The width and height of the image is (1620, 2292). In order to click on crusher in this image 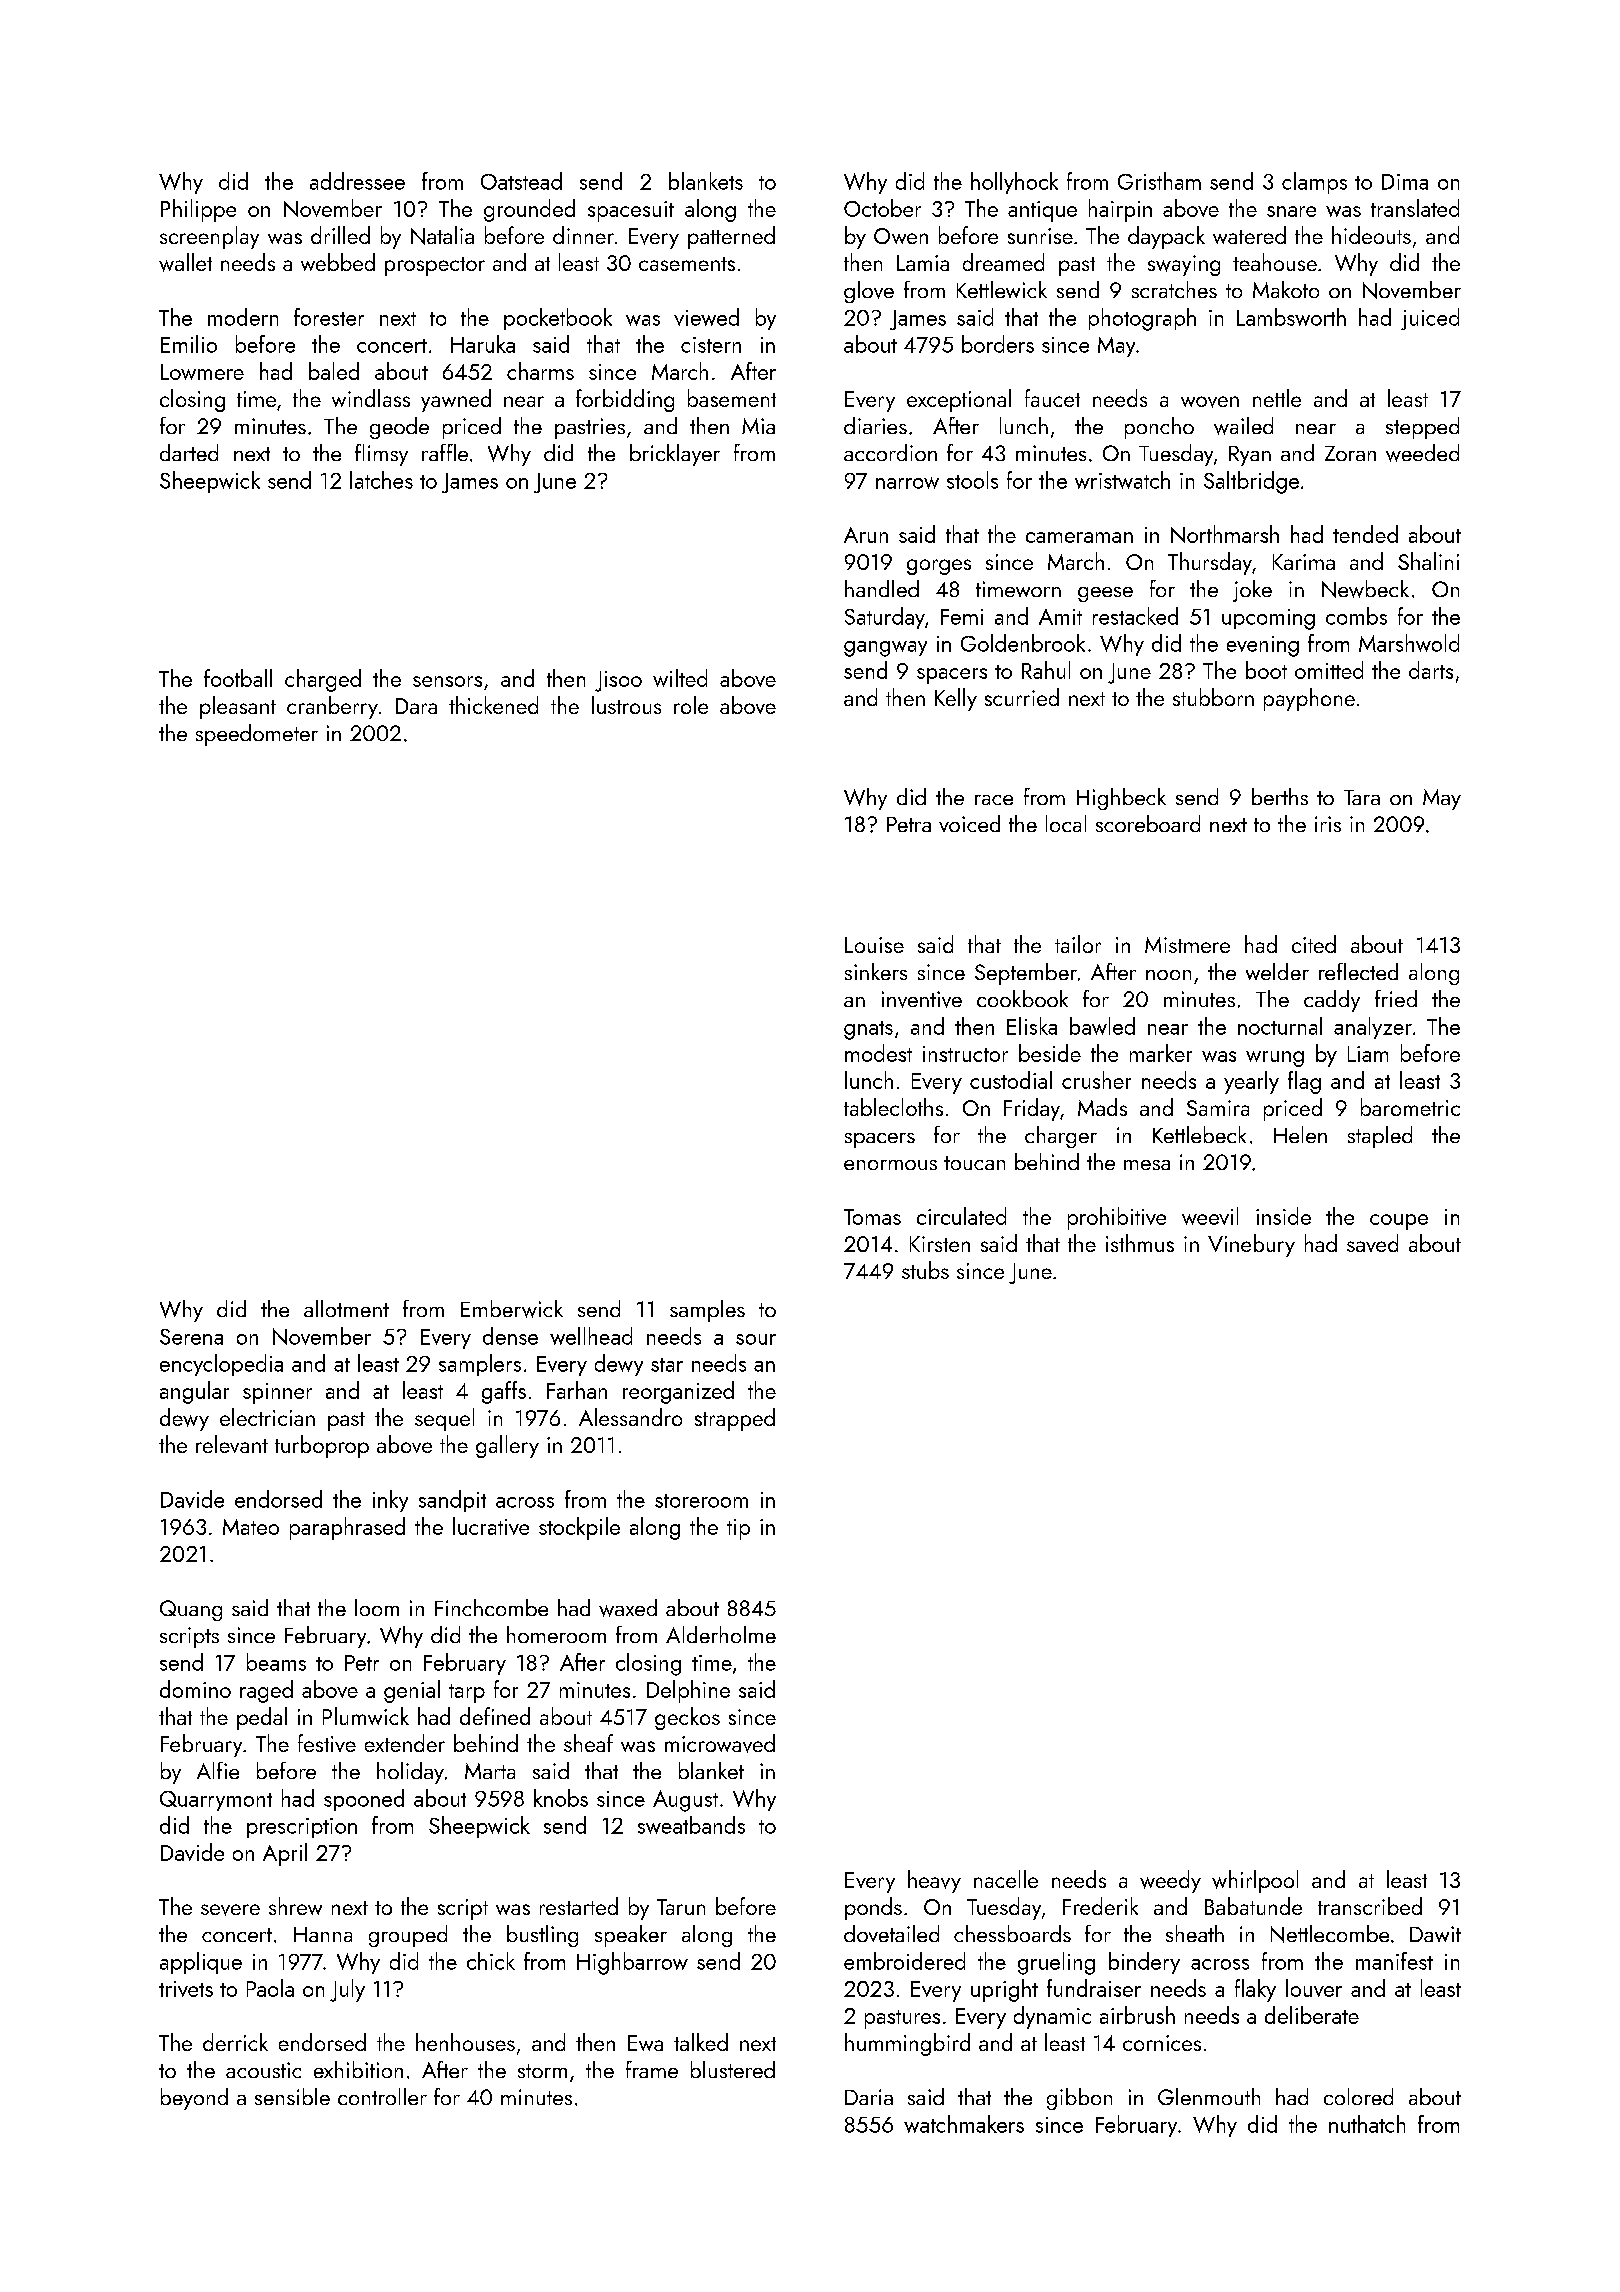, I will do `click(1096, 1080)`.
